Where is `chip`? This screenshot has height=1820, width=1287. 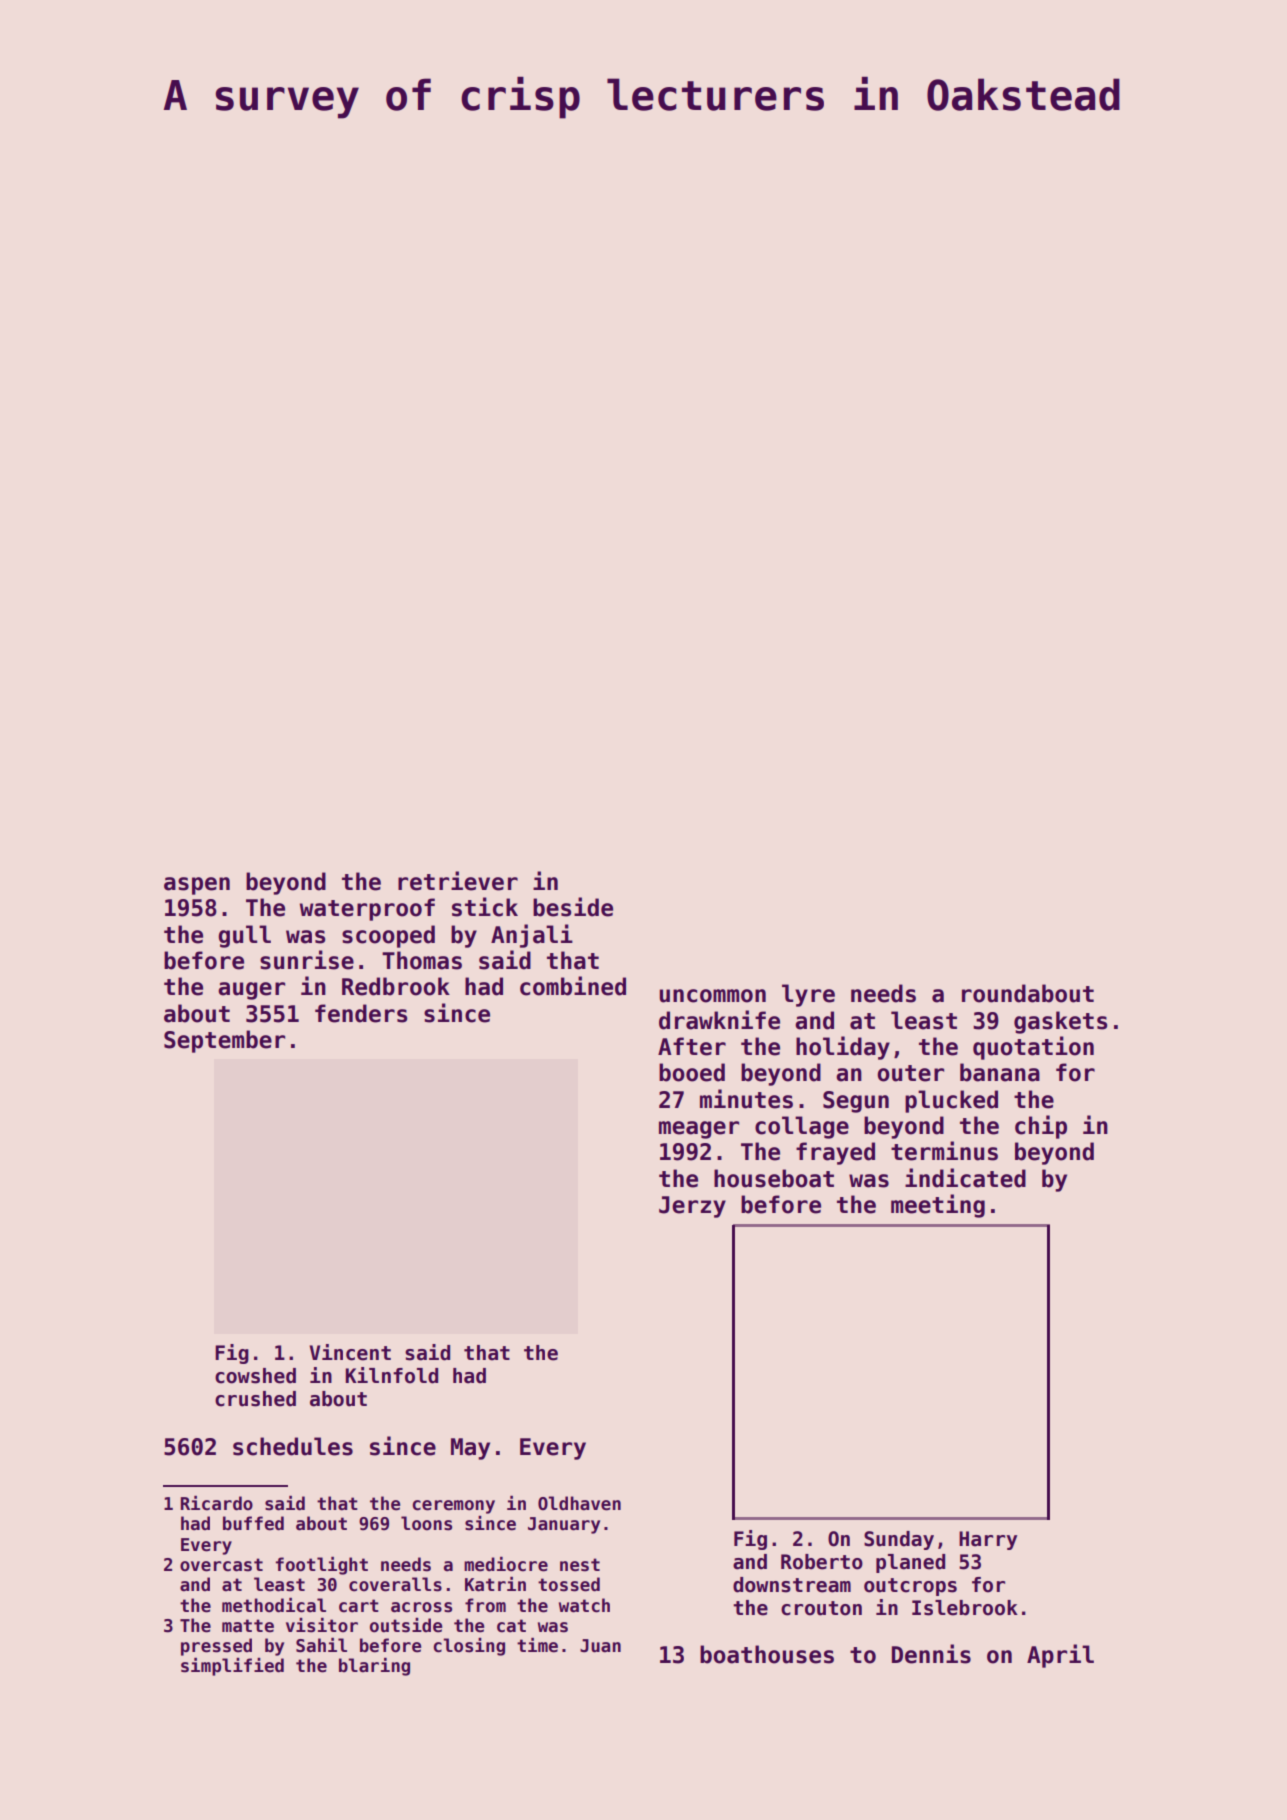 chip is located at coordinates (1041, 1127).
